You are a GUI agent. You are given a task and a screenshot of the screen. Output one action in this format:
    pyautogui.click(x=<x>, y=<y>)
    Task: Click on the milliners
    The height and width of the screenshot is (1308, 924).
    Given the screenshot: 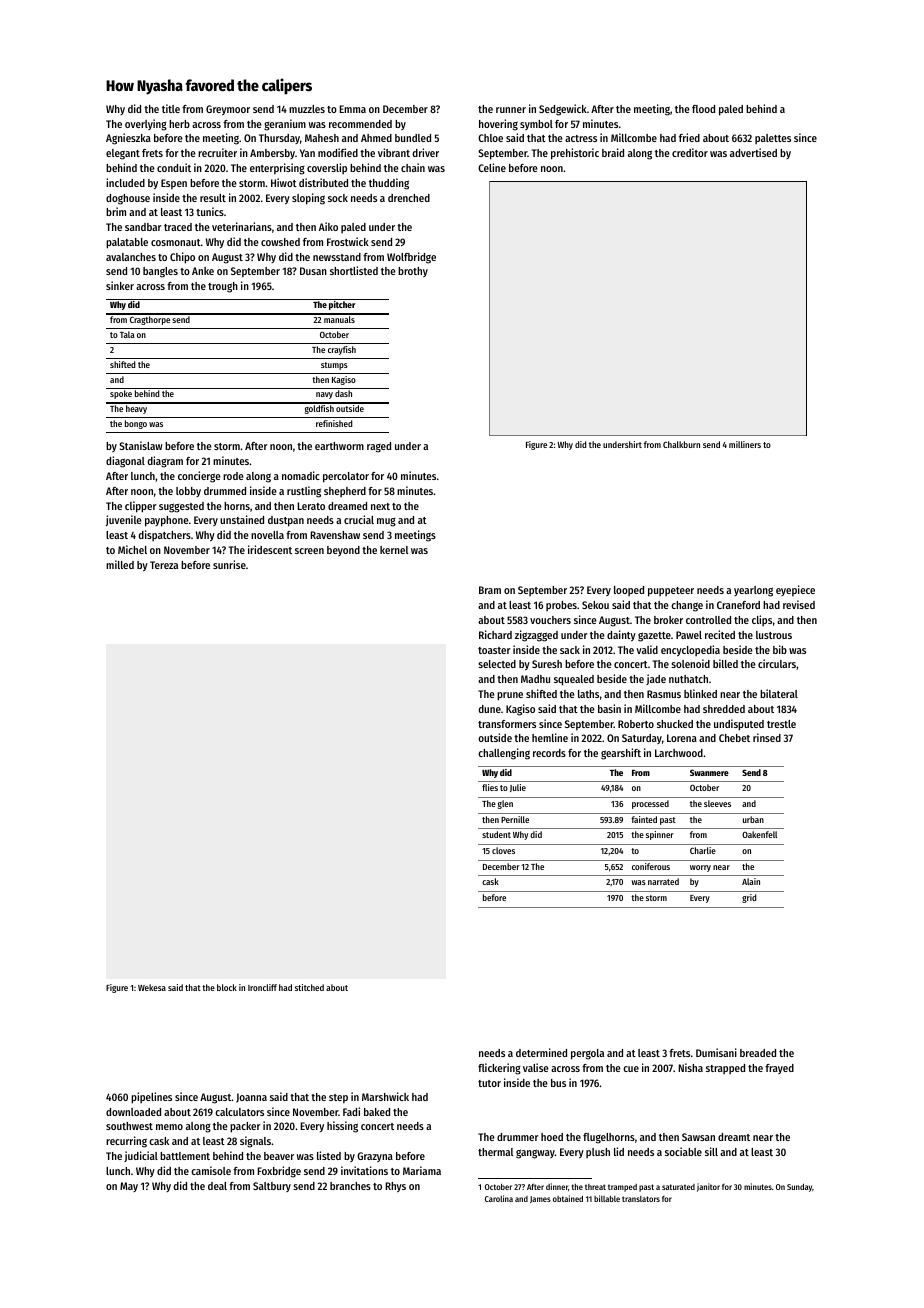 What is the action you would take?
    pyautogui.click(x=745, y=444)
